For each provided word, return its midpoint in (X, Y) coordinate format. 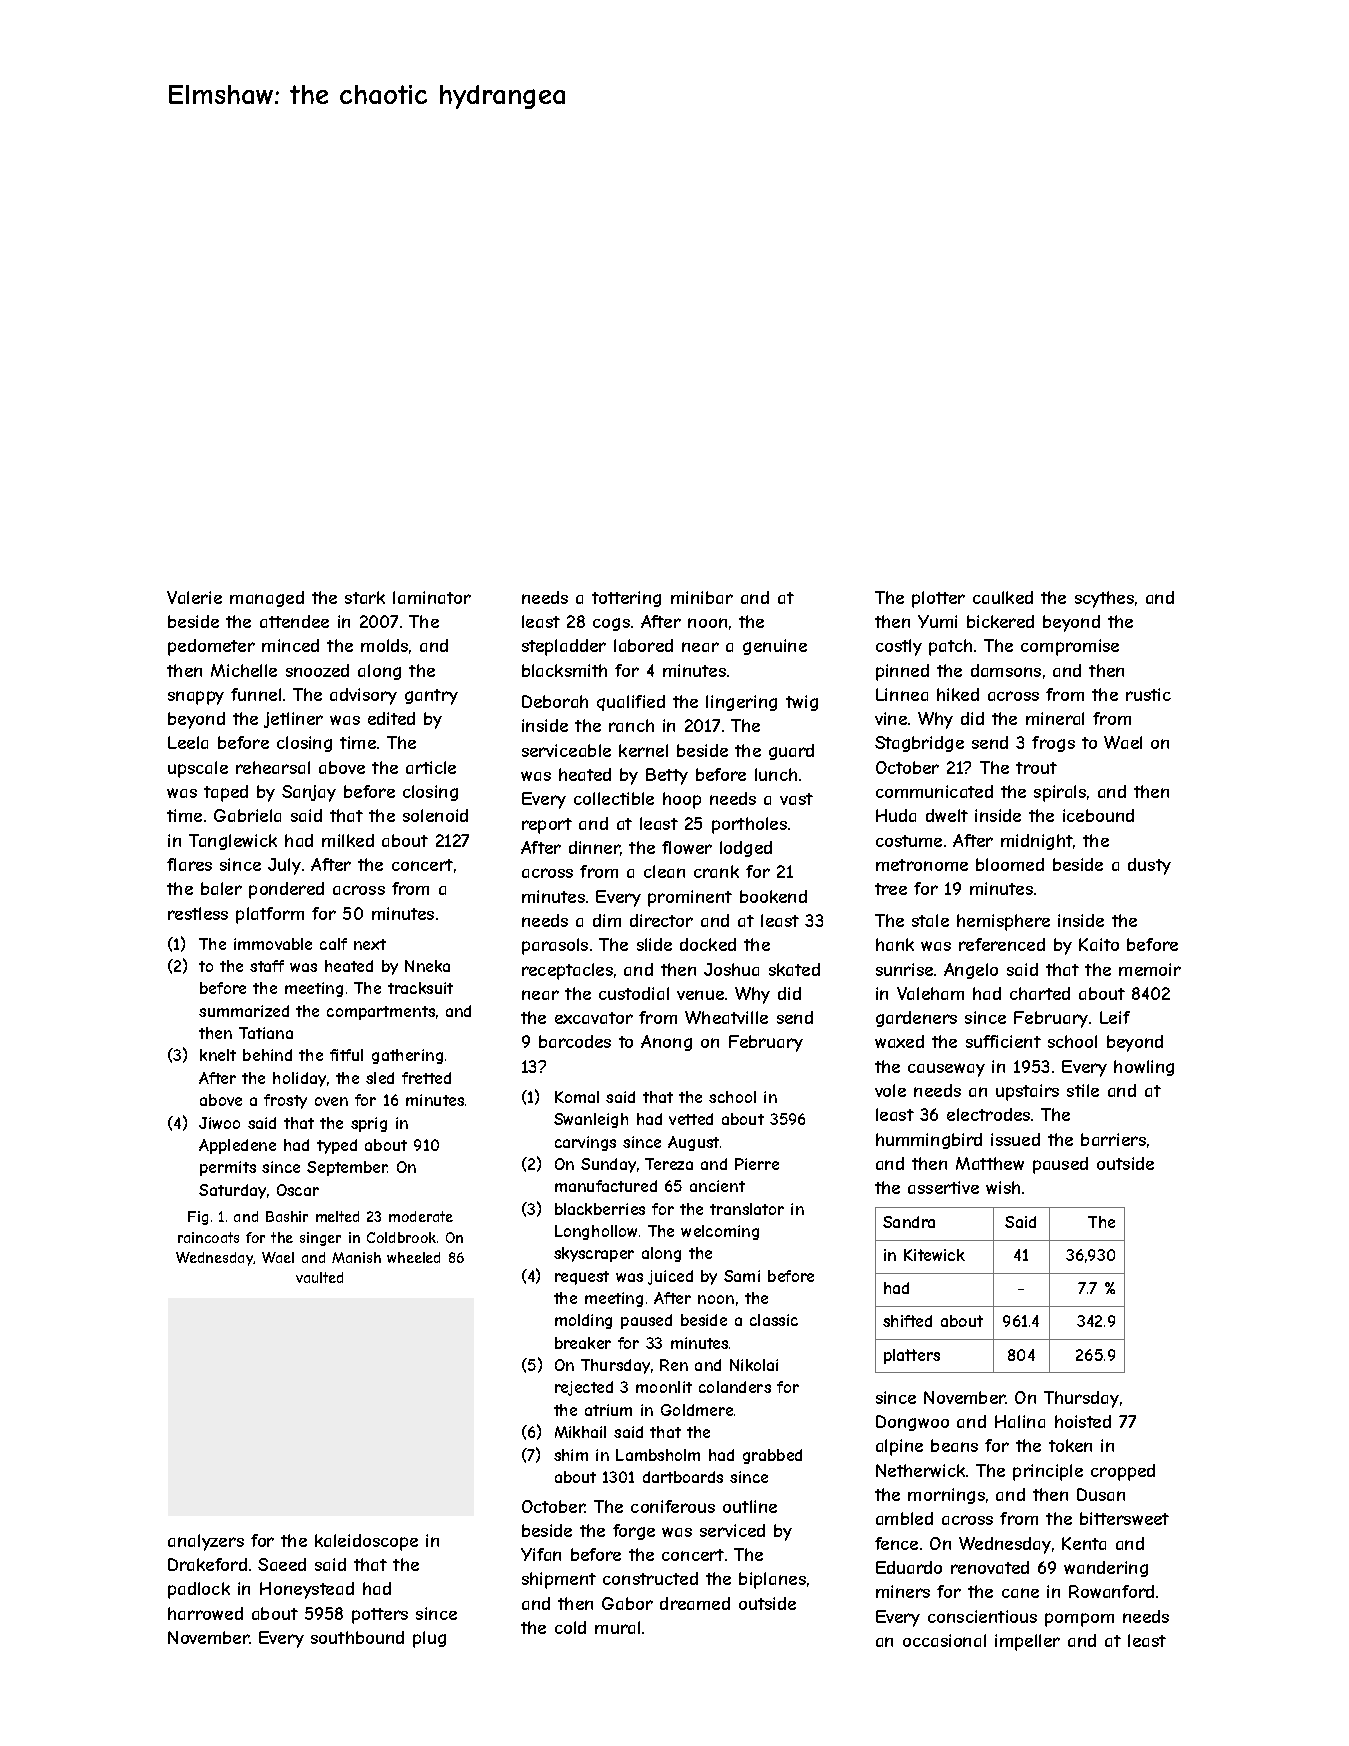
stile (1083, 1090)
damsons (1006, 670)
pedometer (211, 647)
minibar (702, 597)
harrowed (205, 1613)
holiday (299, 1079)
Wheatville (726, 1017)
